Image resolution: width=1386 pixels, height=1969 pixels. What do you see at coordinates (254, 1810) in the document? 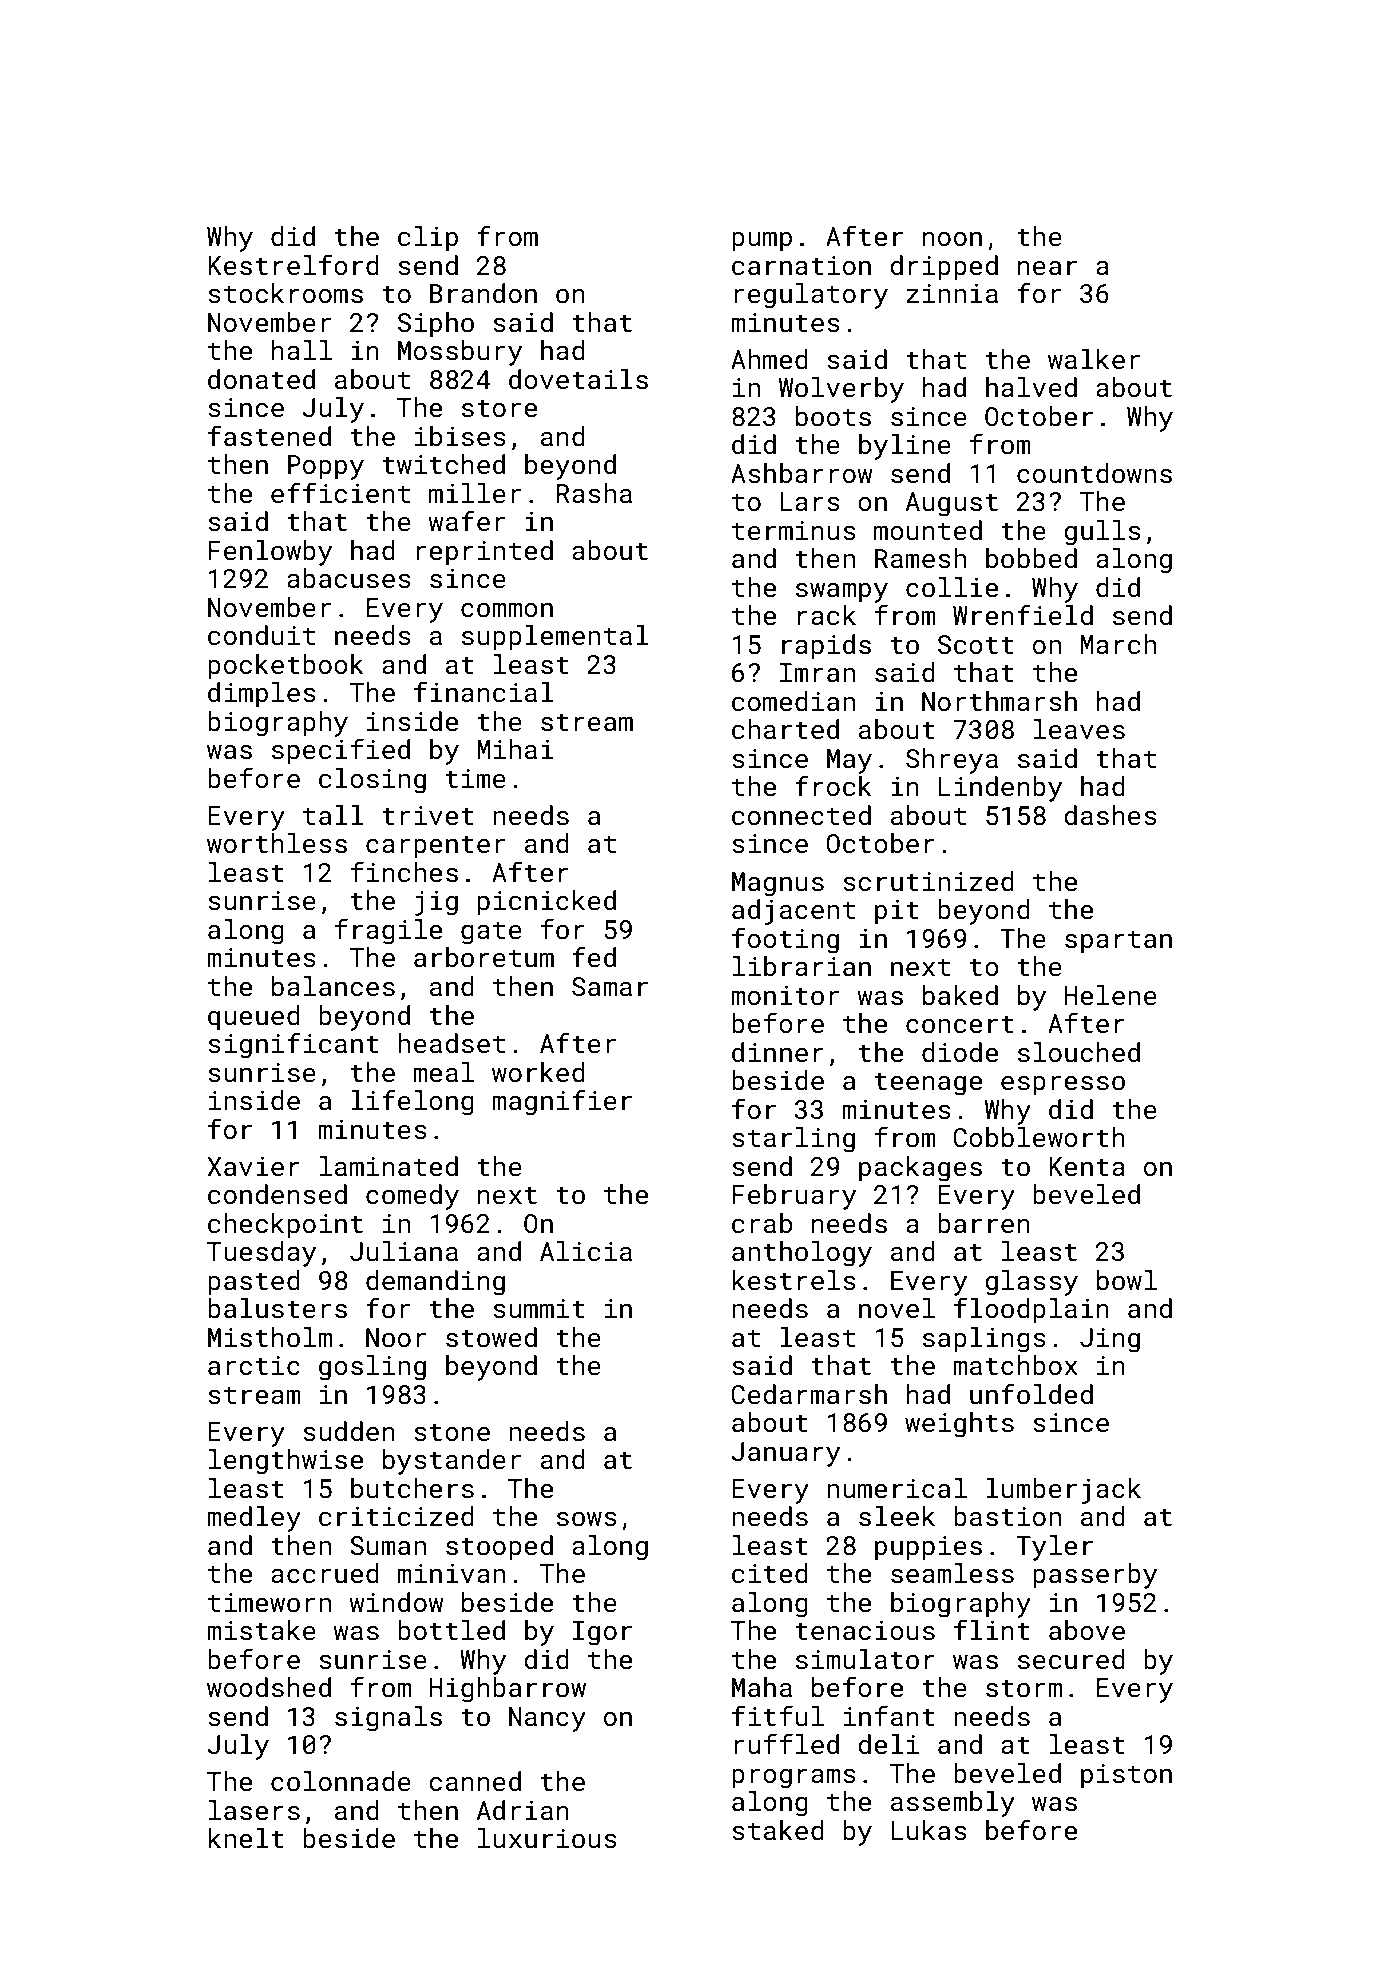
I see `lasers` at bounding box center [254, 1810].
